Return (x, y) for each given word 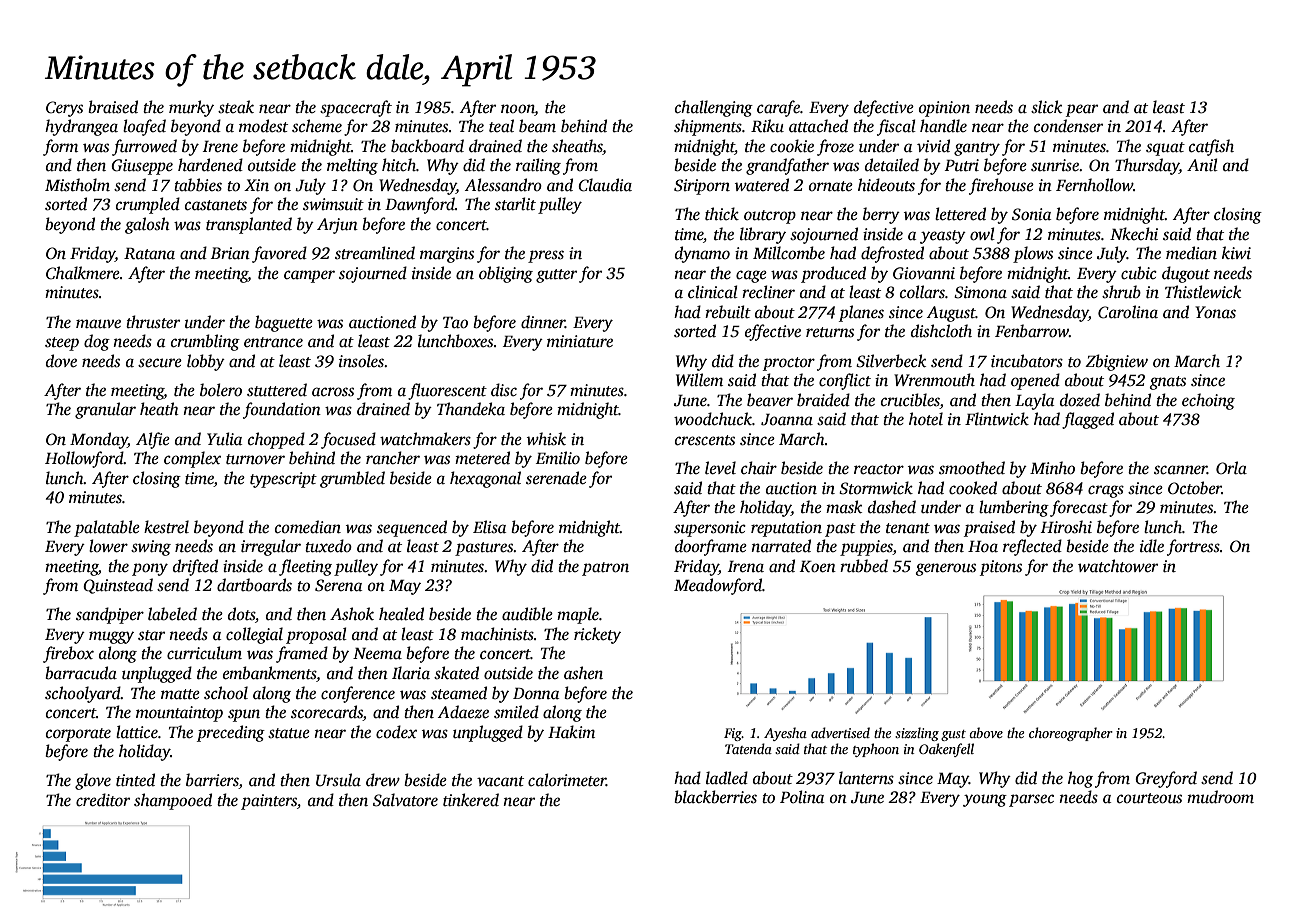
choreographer (1071, 734)
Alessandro (503, 185)
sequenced (412, 528)
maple (578, 615)
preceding (231, 733)
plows (1033, 254)
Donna (536, 694)
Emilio (558, 457)
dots (241, 614)
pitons (1001, 568)
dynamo (702, 254)
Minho (1052, 468)
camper (309, 276)
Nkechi (1134, 233)
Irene (220, 147)
